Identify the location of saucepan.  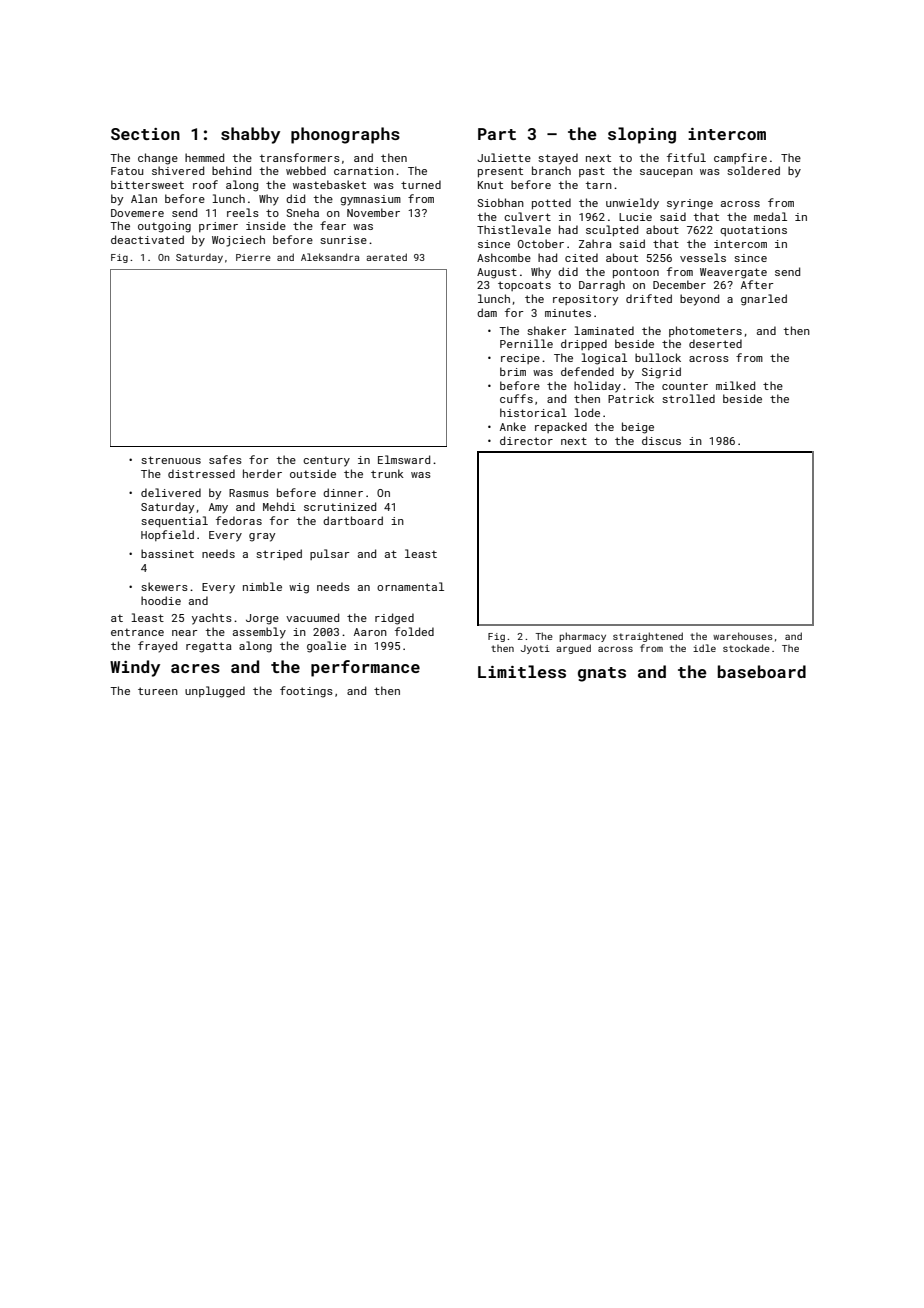
(666, 173).
